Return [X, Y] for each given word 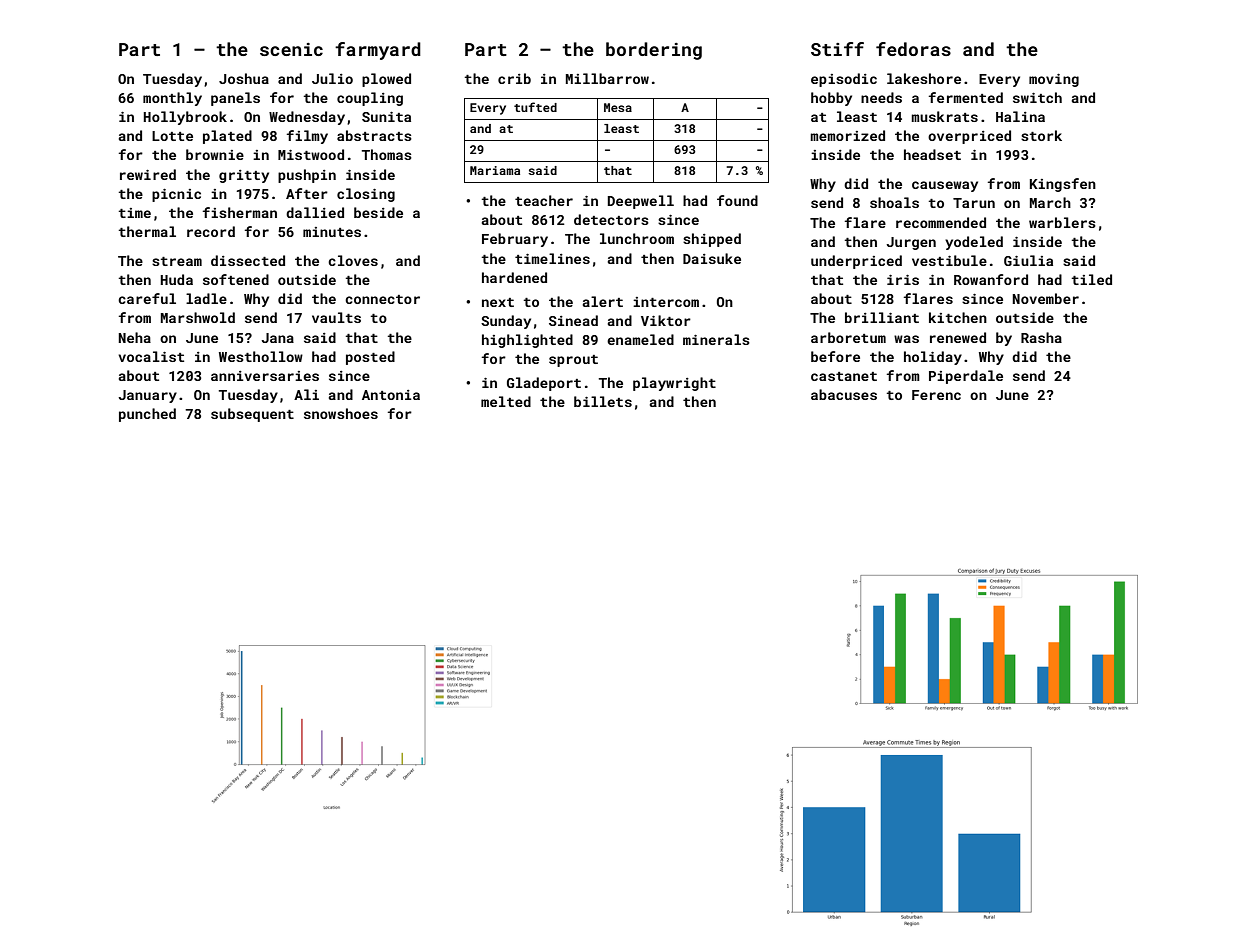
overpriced [969, 137]
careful [147, 298]
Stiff [837, 49]
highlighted [527, 341]
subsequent [252, 415]
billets [603, 401]
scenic [291, 49]
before [835, 356]
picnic [176, 195]
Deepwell [641, 202]
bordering [654, 51]
